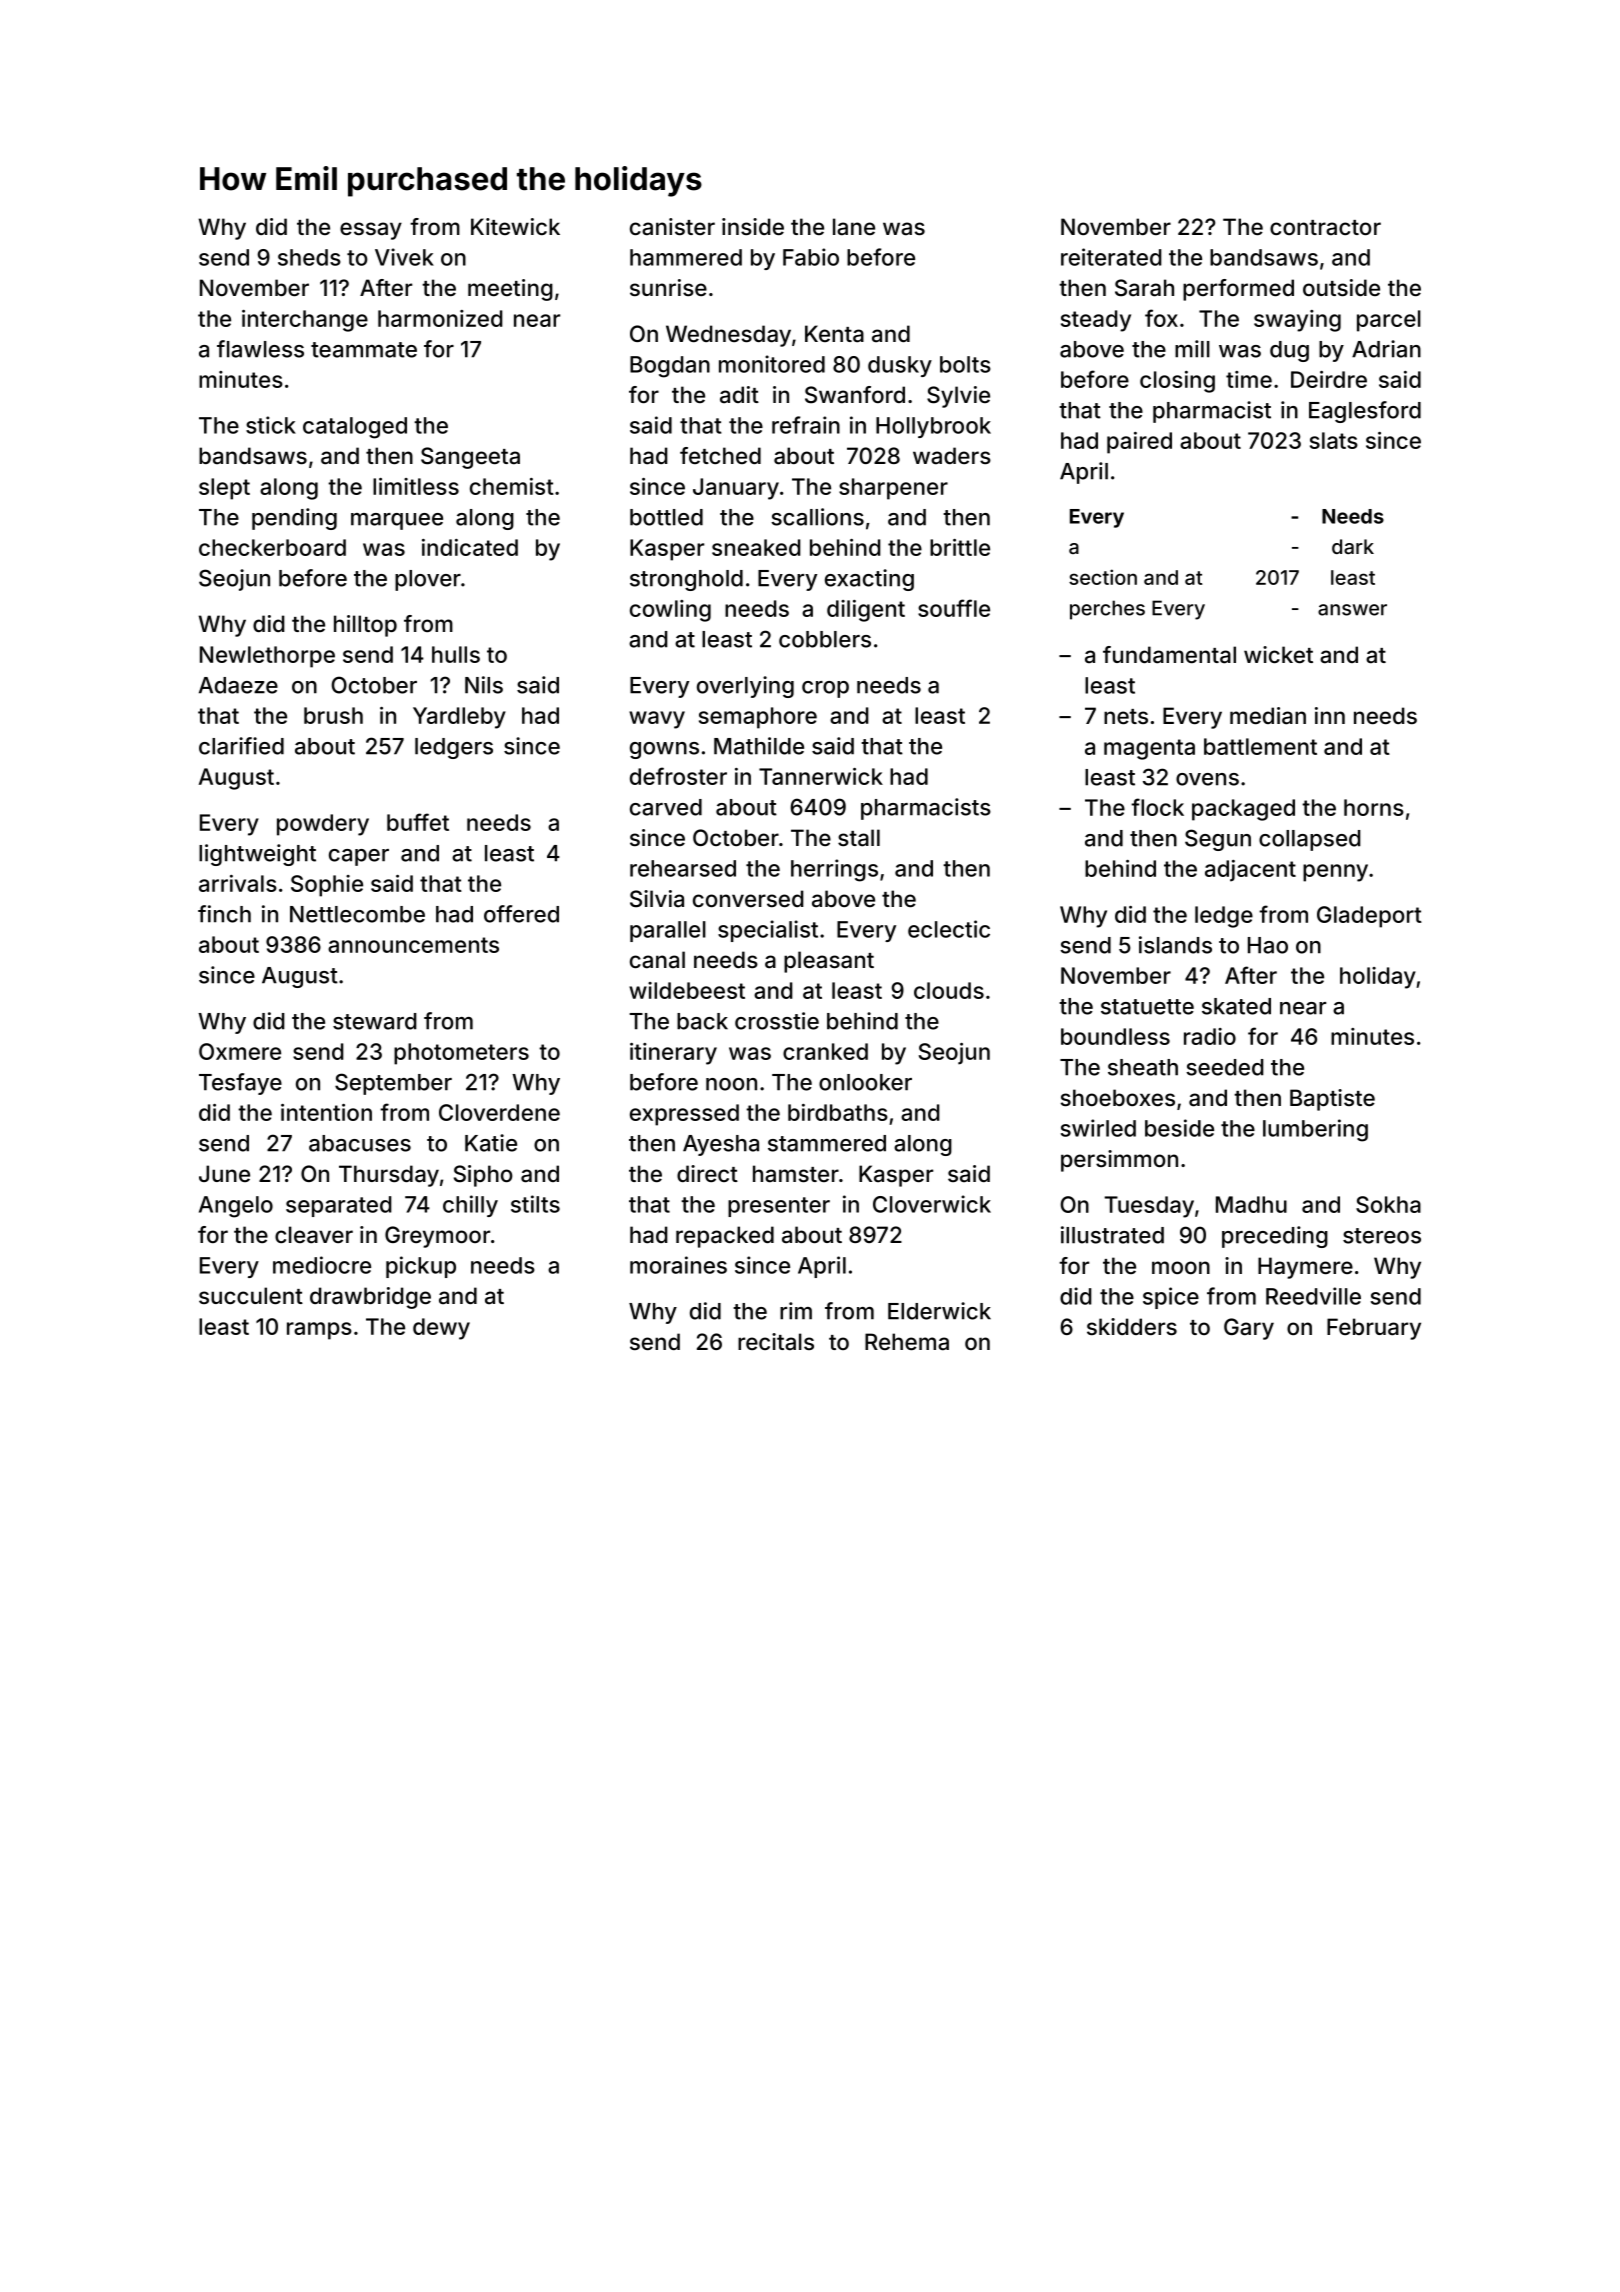 The height and width of the screenshot is (2292, 1620). Describe the element at coordinates (1374, 1329) in the screenshot. I see `February` at that location.
